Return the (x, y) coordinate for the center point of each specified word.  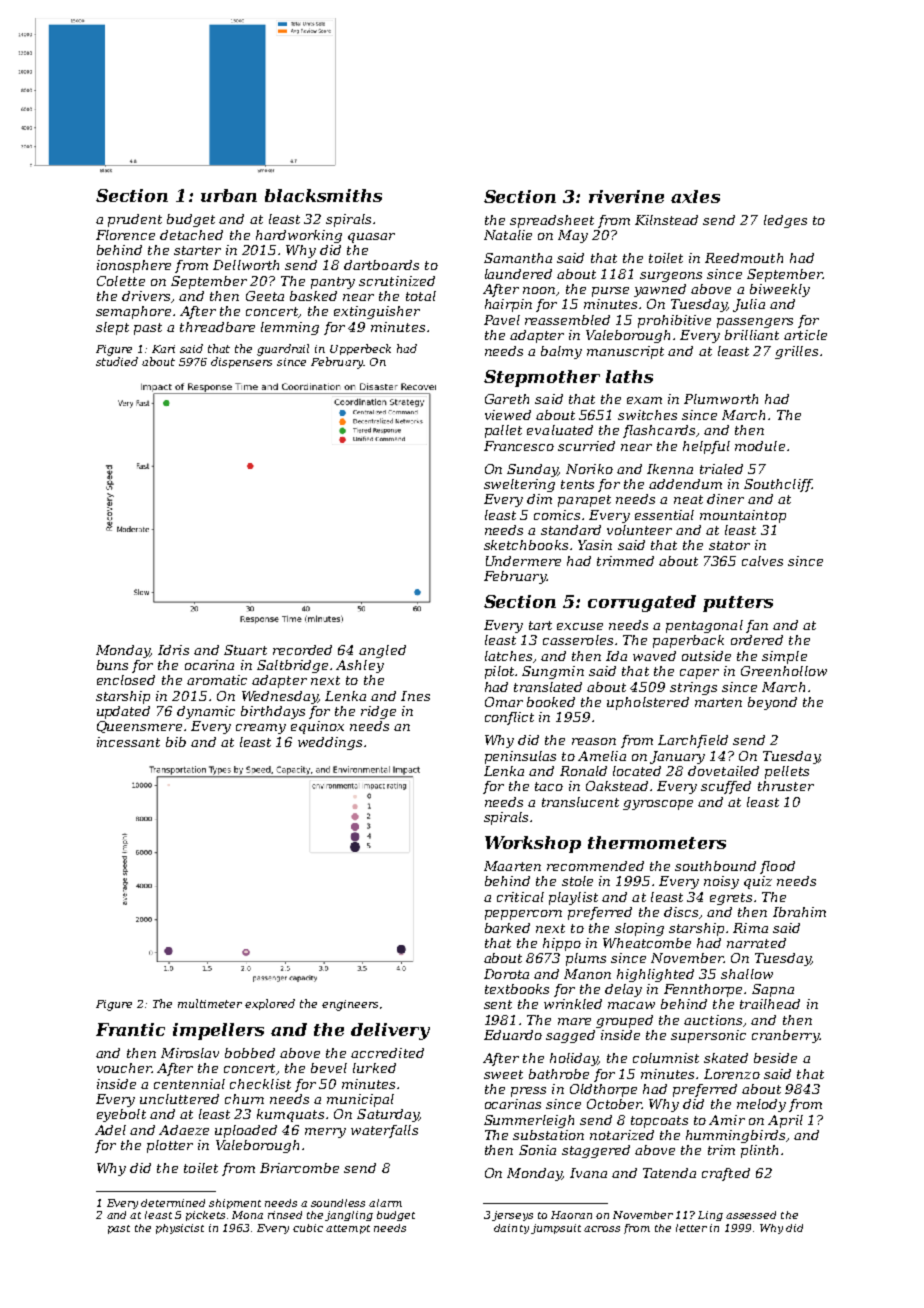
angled (382, 651)
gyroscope (658, 805)
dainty (511, 1229)
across (602, 1229)
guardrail (283, 350)
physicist (180, 1229)
